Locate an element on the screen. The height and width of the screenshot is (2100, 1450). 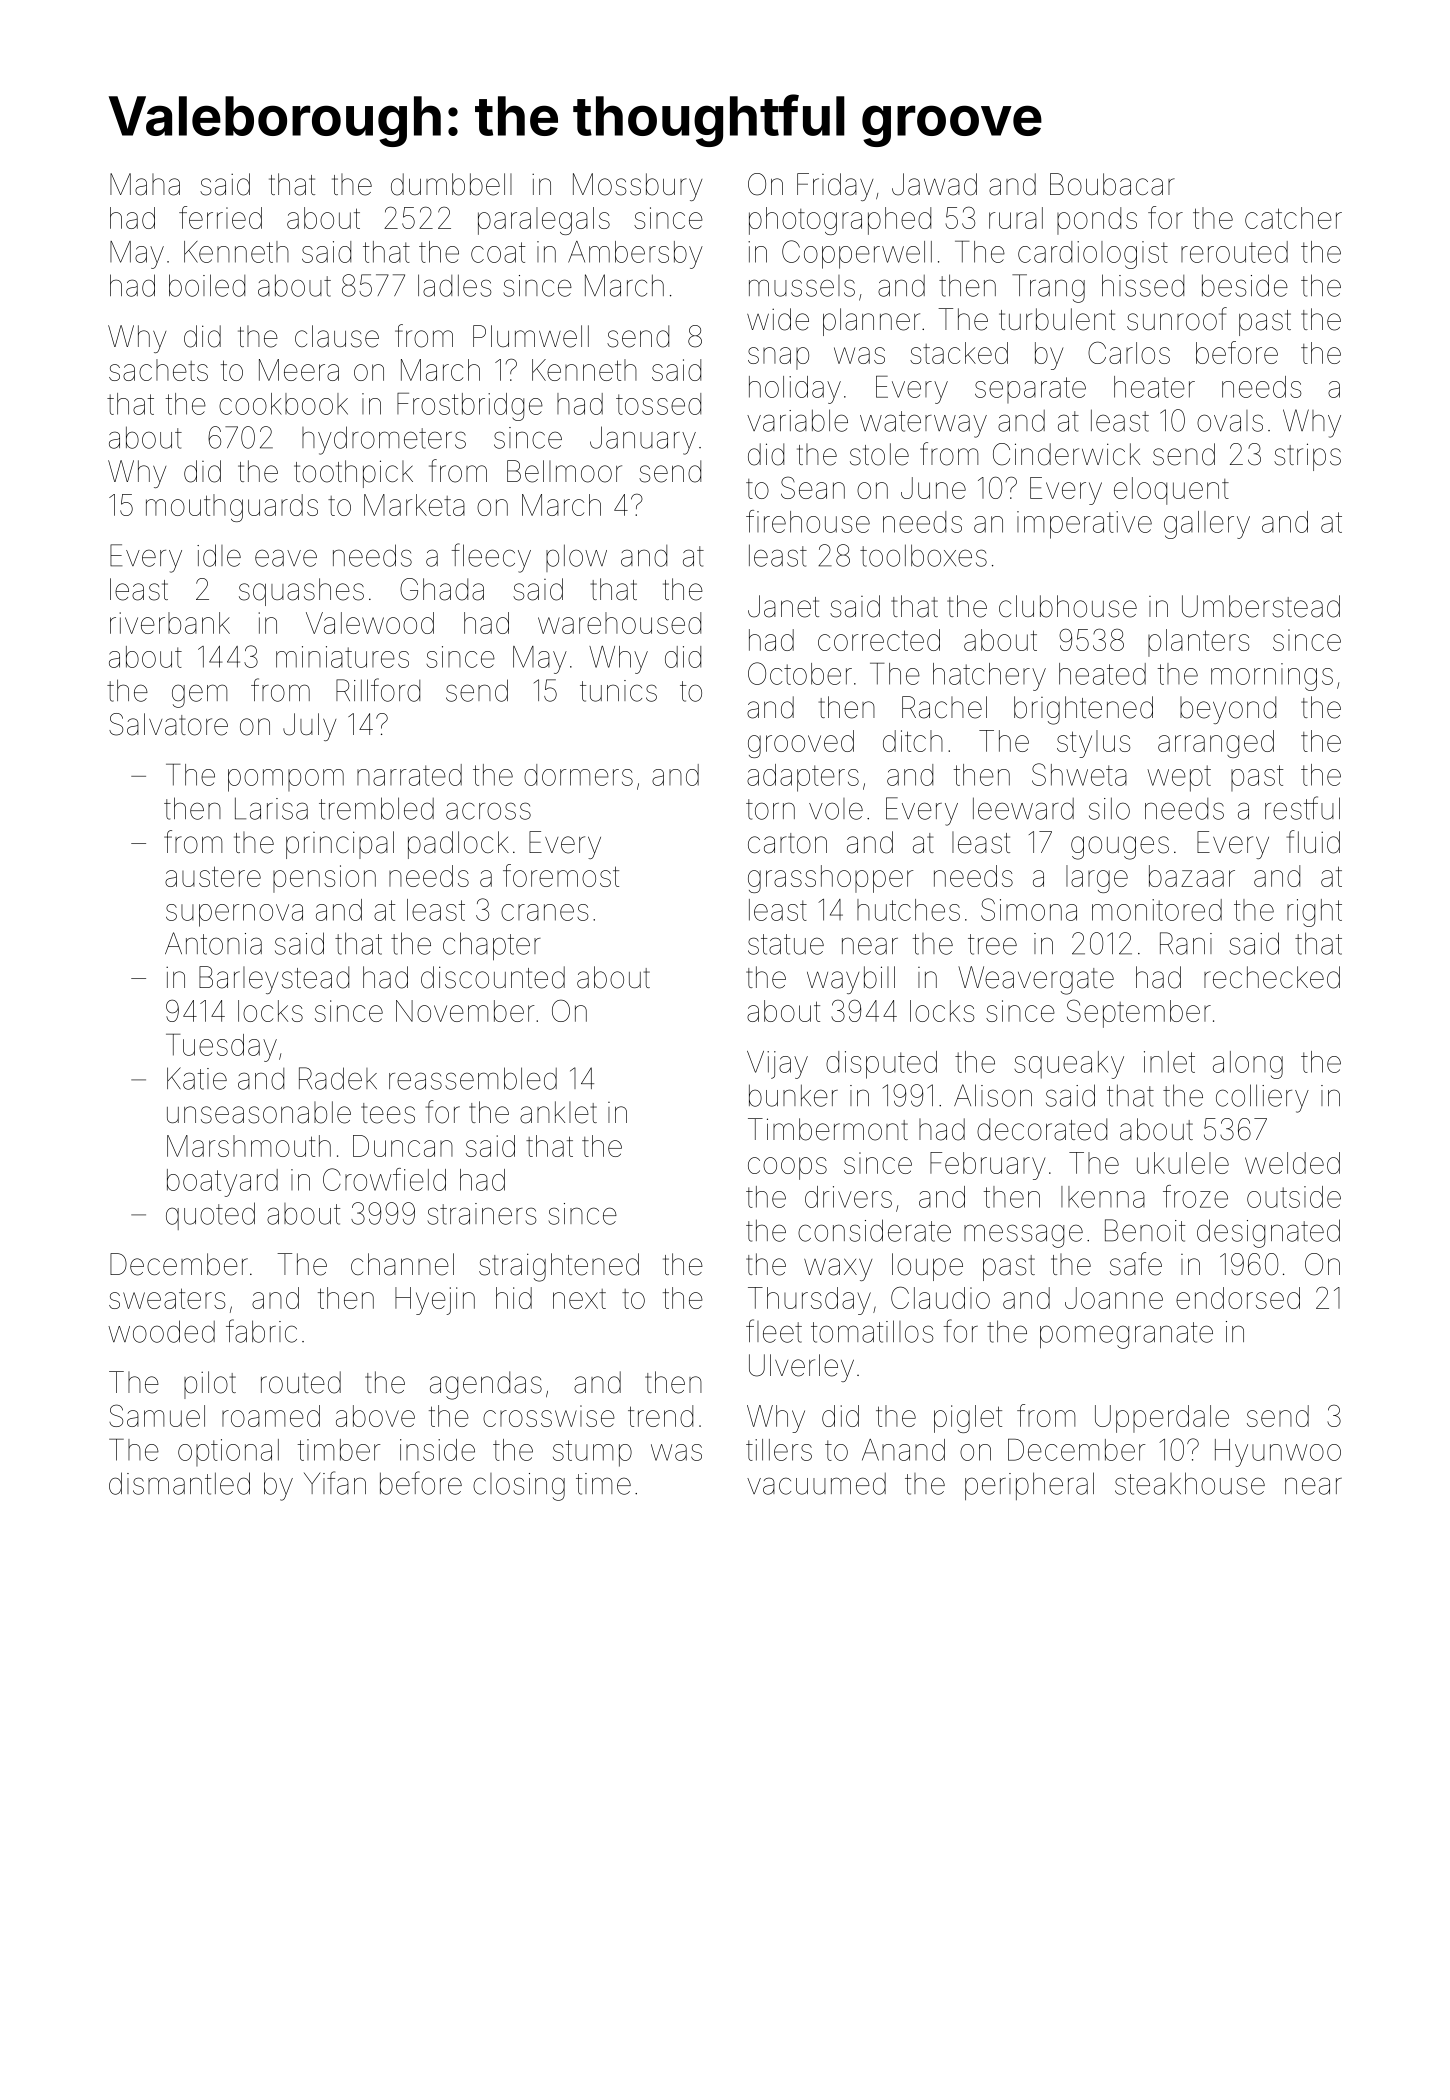
strips is located at coordinates (1307, 457).
